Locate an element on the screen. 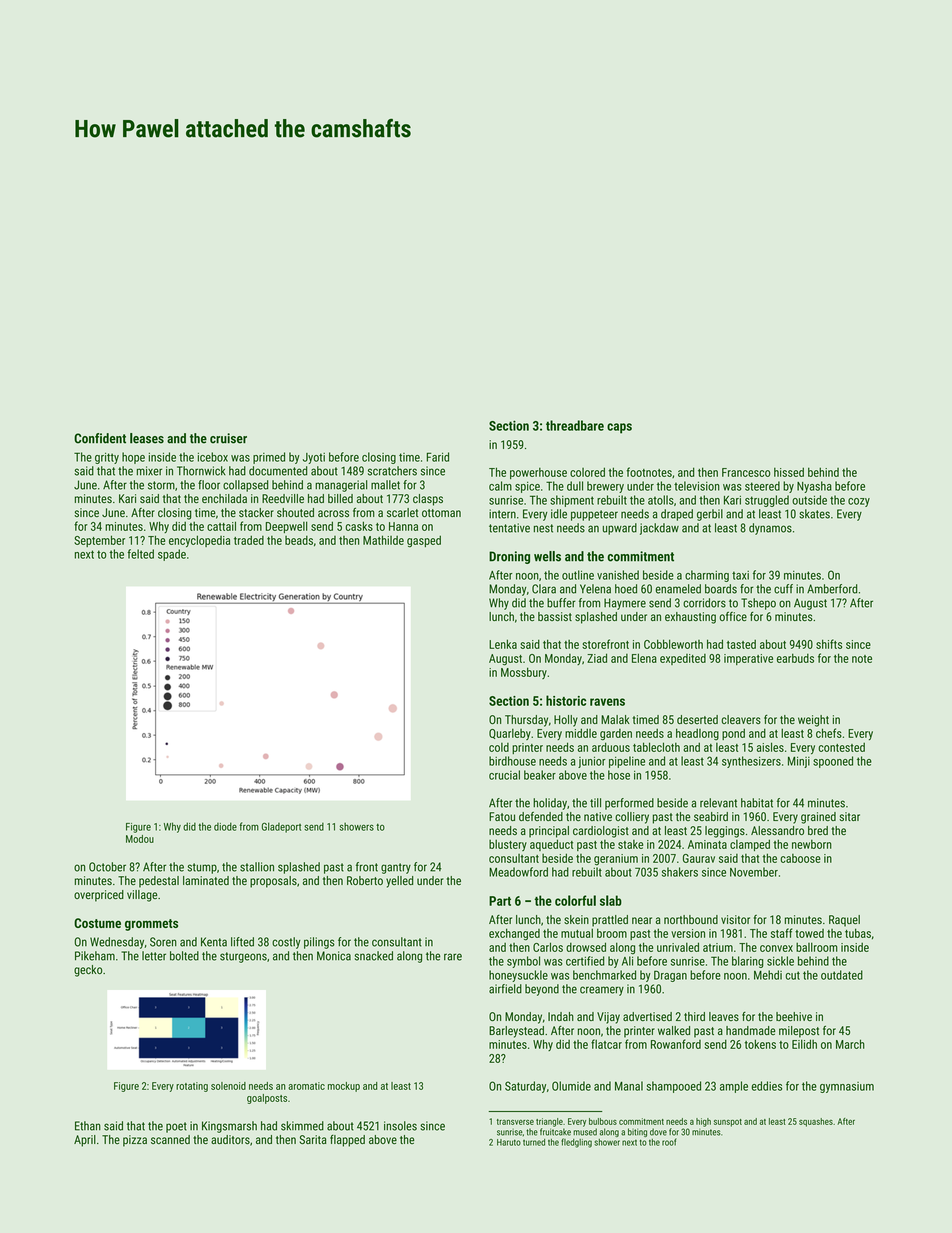 The width and height of the screenshot is (952, 1233). traded is located at coordinates (249, 540).
